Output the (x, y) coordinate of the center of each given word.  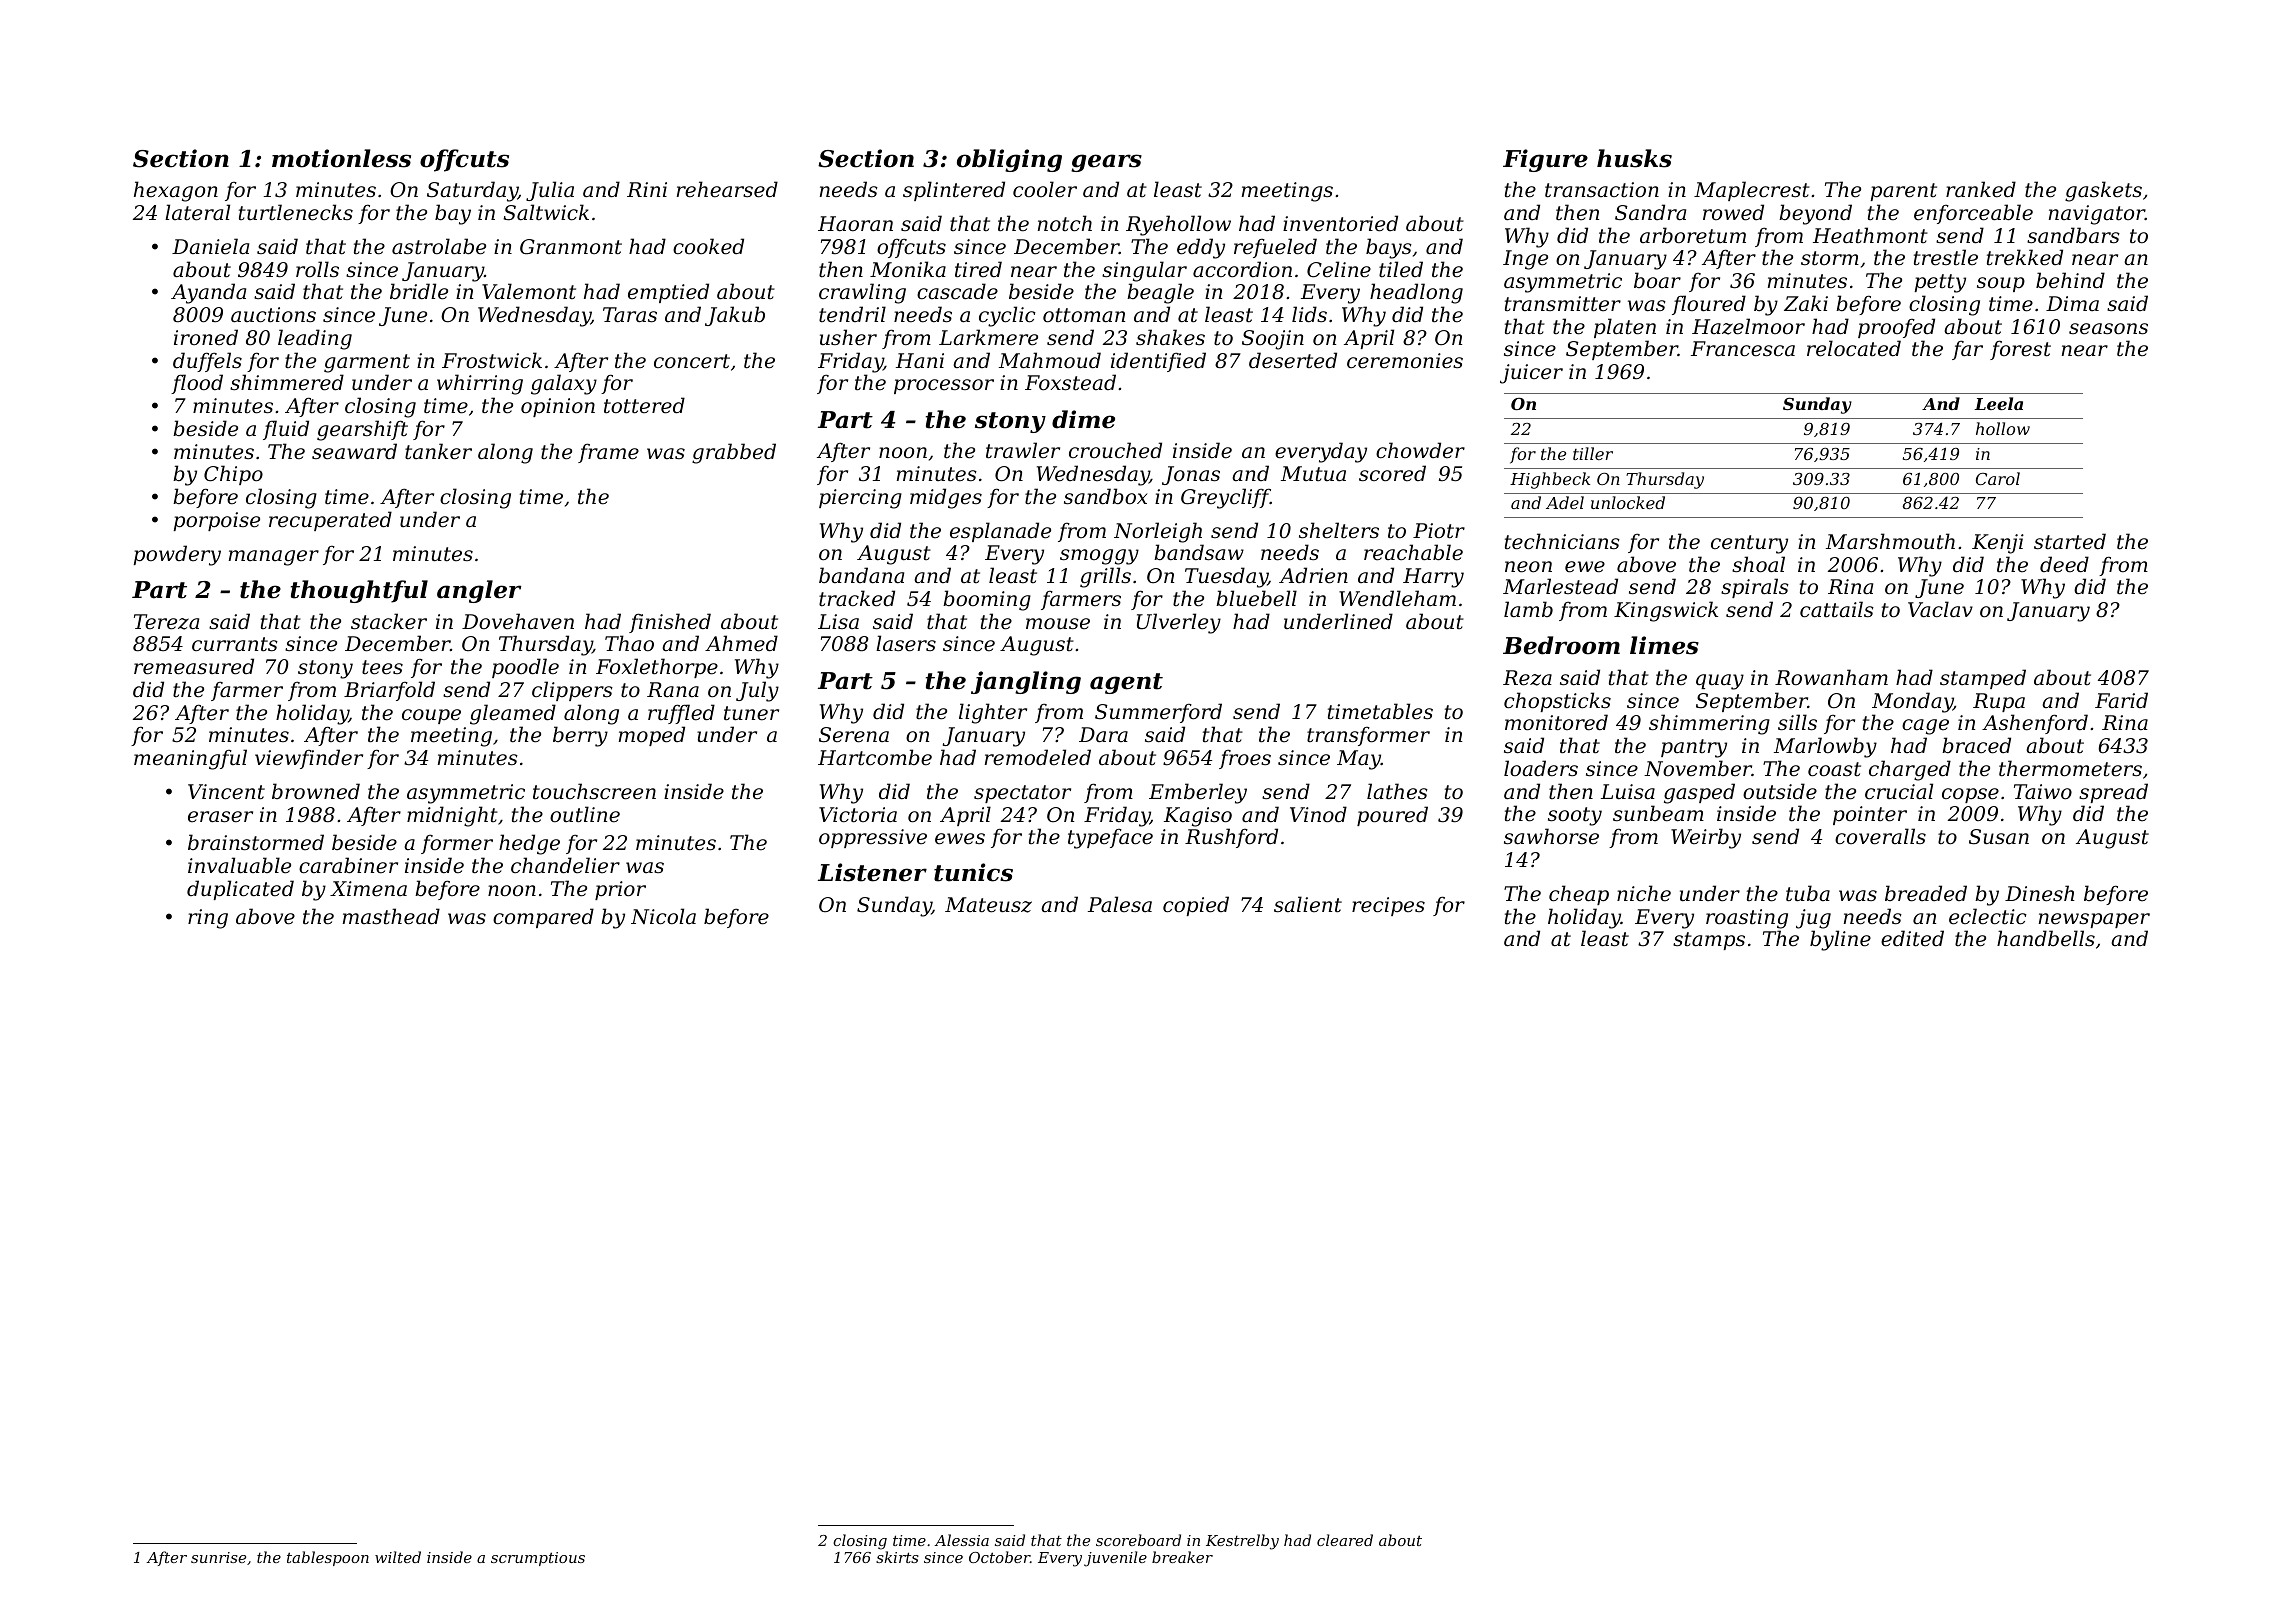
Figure (1545, 160)
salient (1308, 904)
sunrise (218, 1557)
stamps (1709, 941)
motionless (341, 158)
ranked (1981, 189)
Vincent (226, 792)
